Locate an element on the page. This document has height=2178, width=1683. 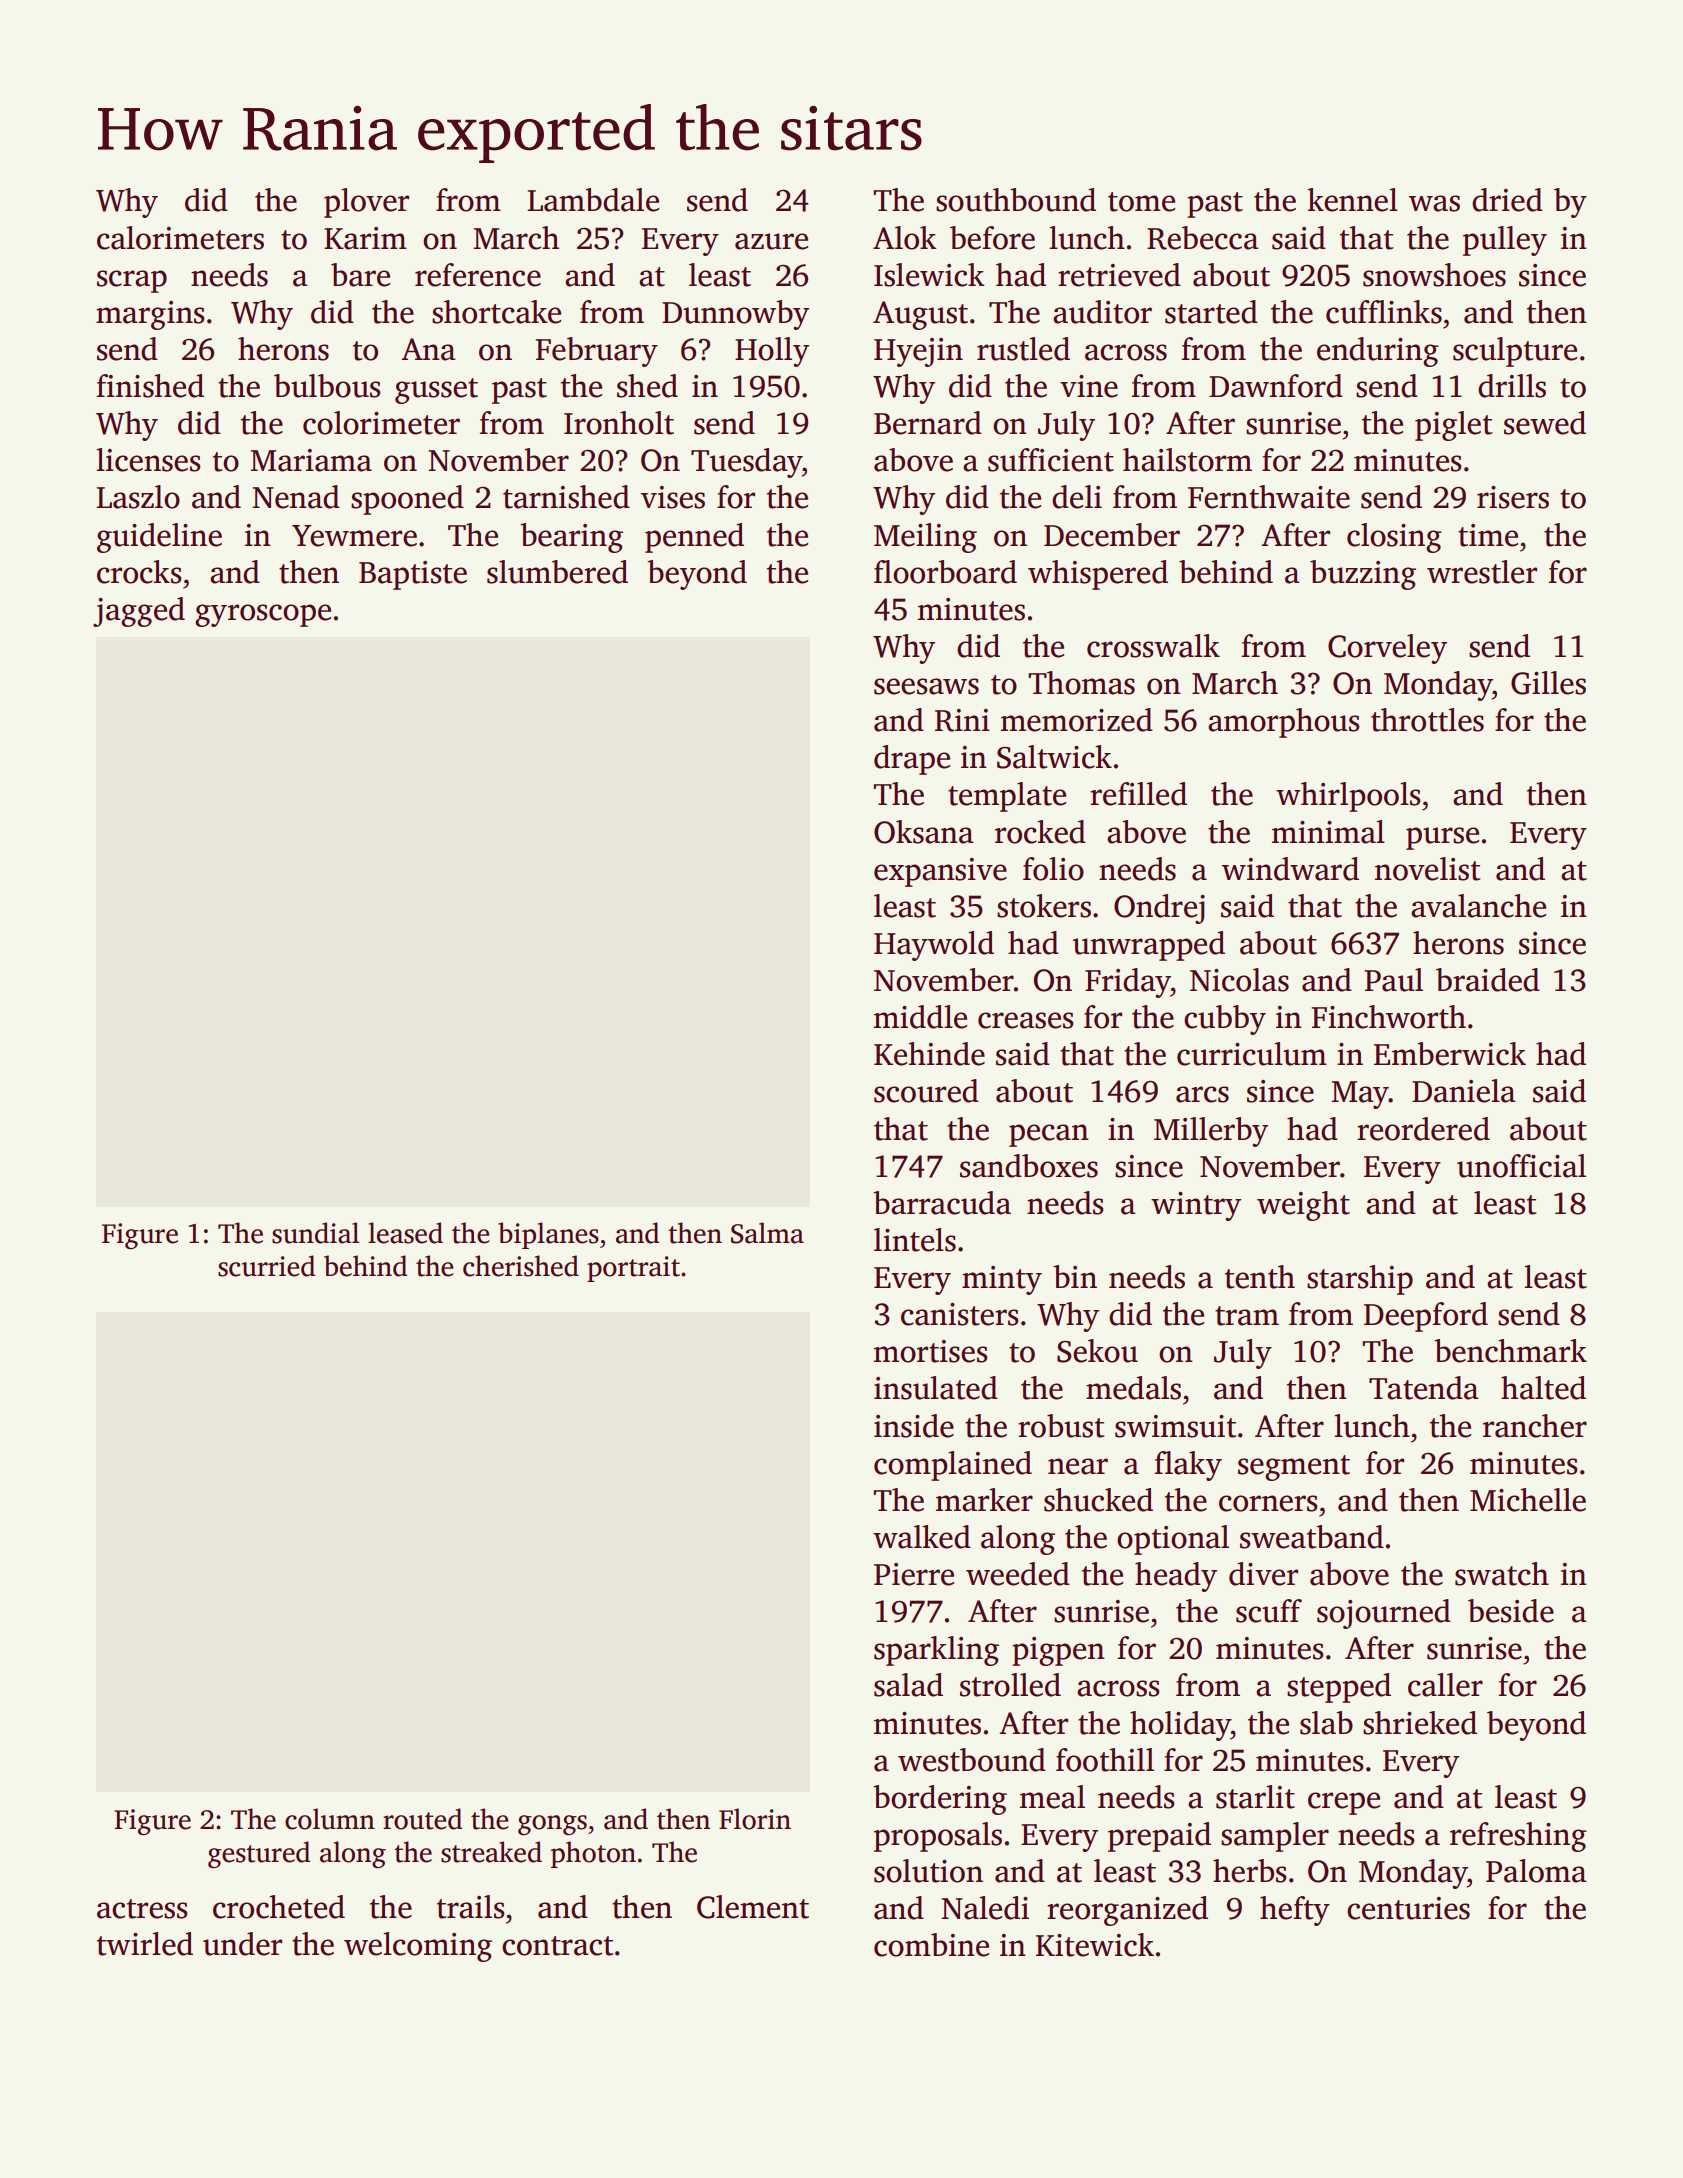
Emberwick is located at coordinates (1450, 1054).
